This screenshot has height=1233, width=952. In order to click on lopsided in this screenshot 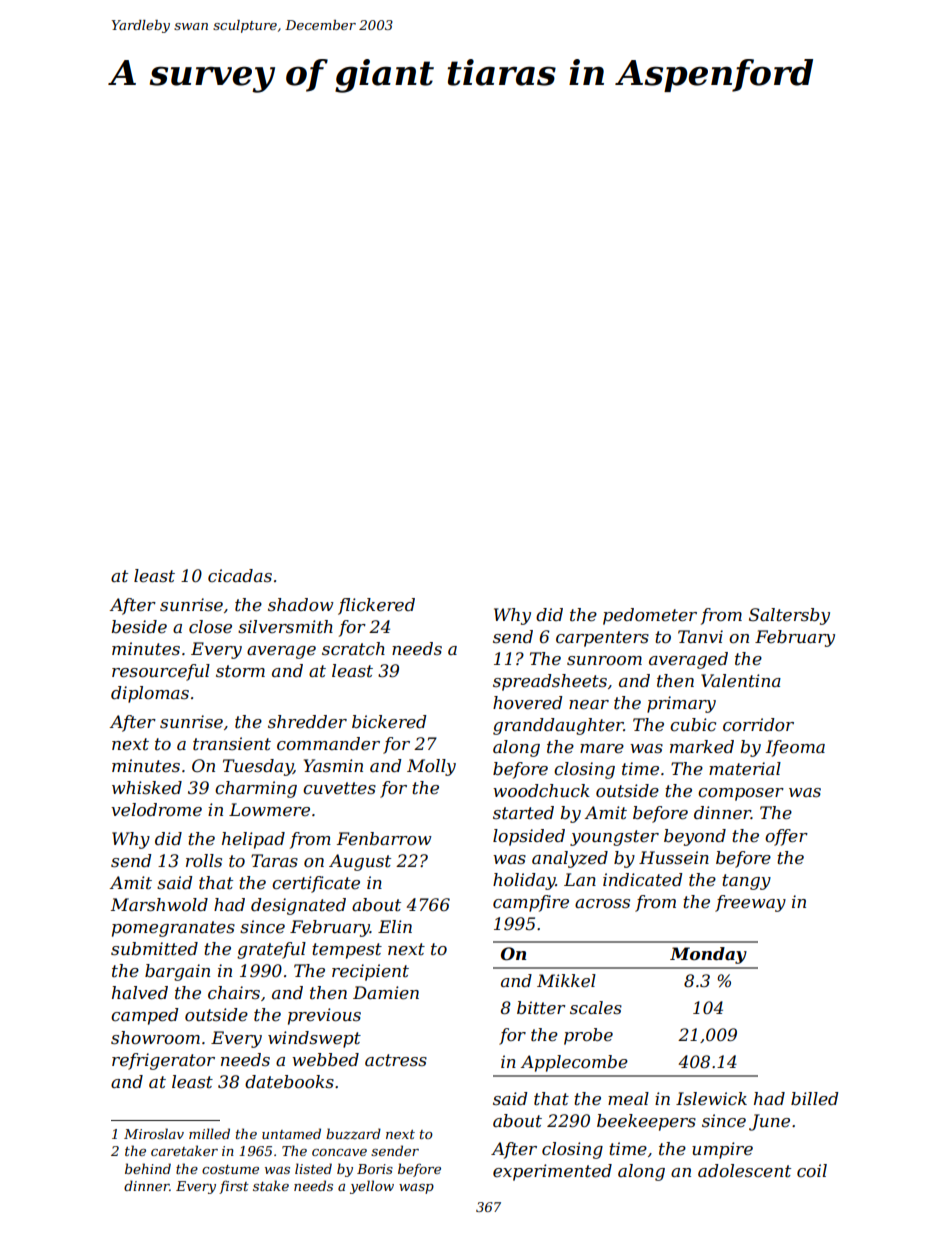, I will do `click(529, 837)`.
